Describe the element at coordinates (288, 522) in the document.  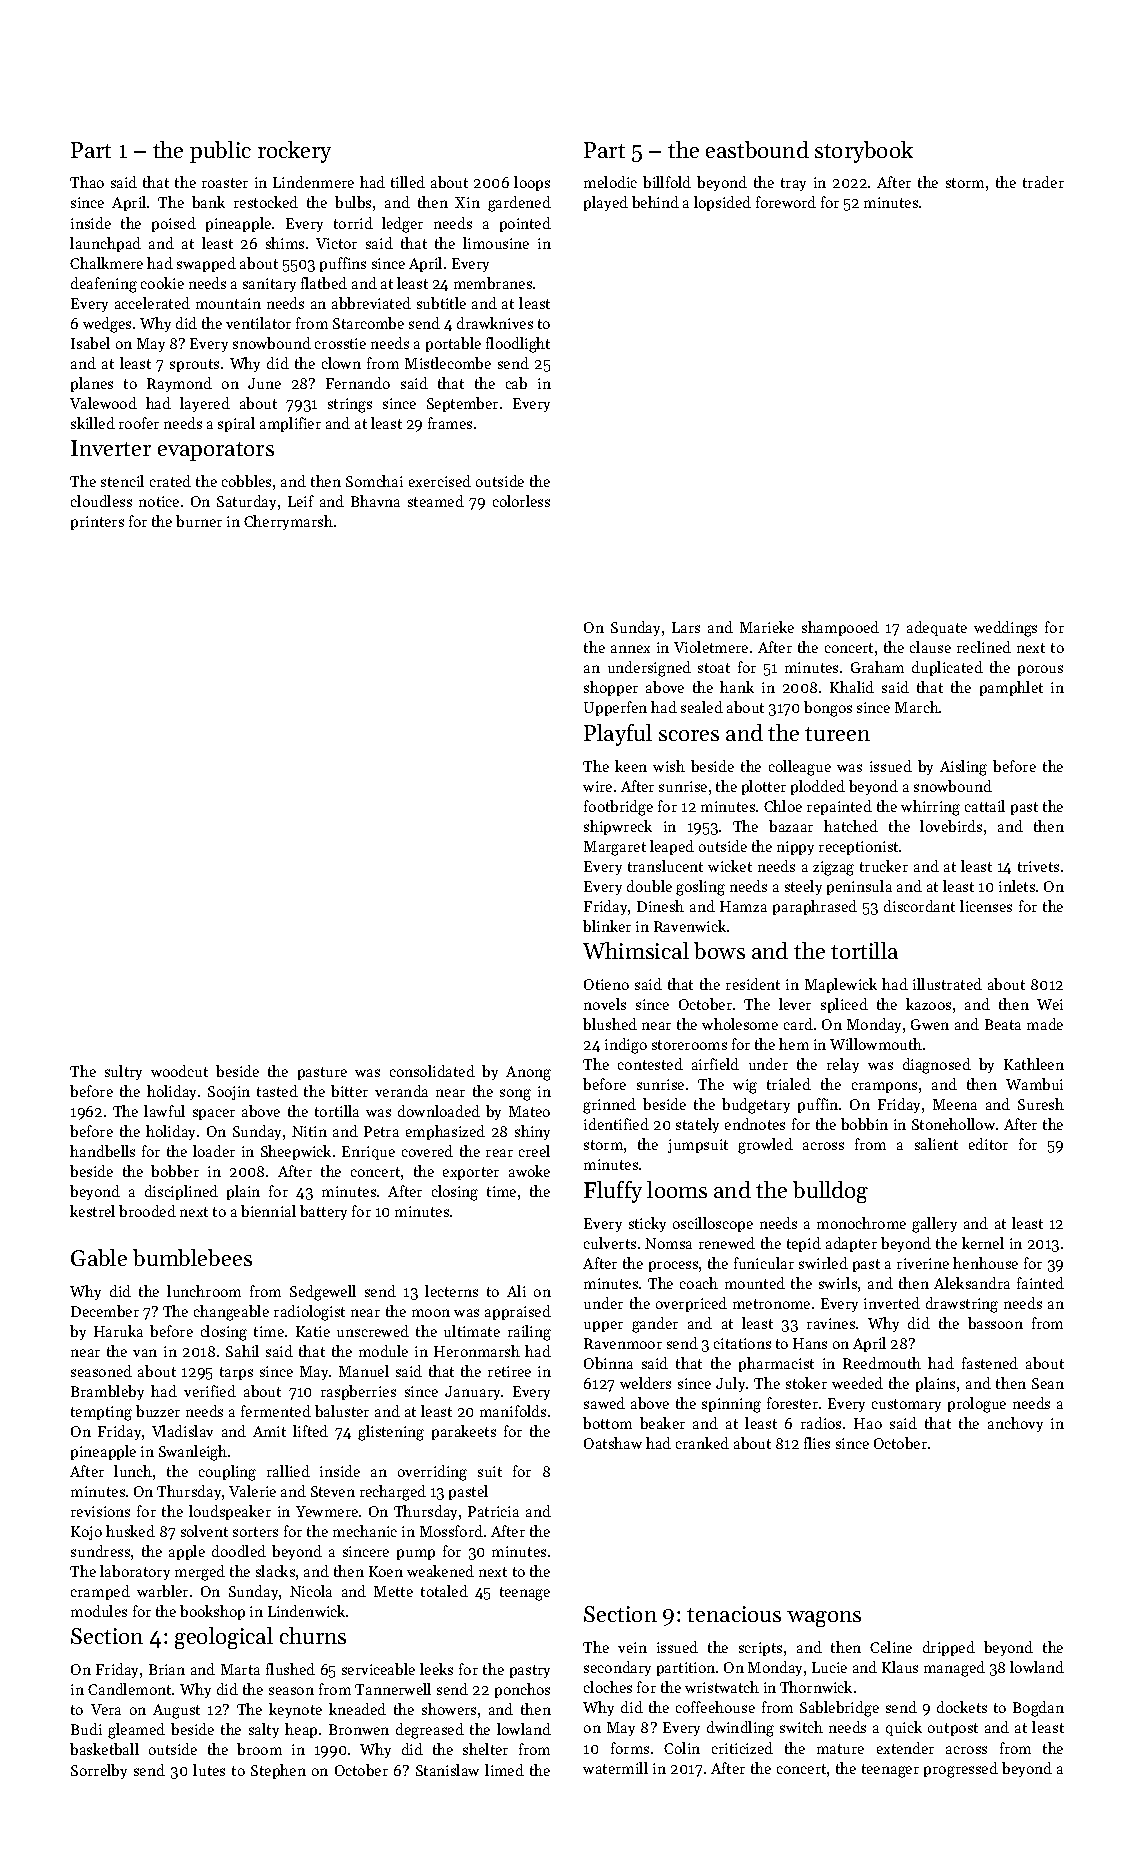
I see `Cherrymarsh` at that location.
